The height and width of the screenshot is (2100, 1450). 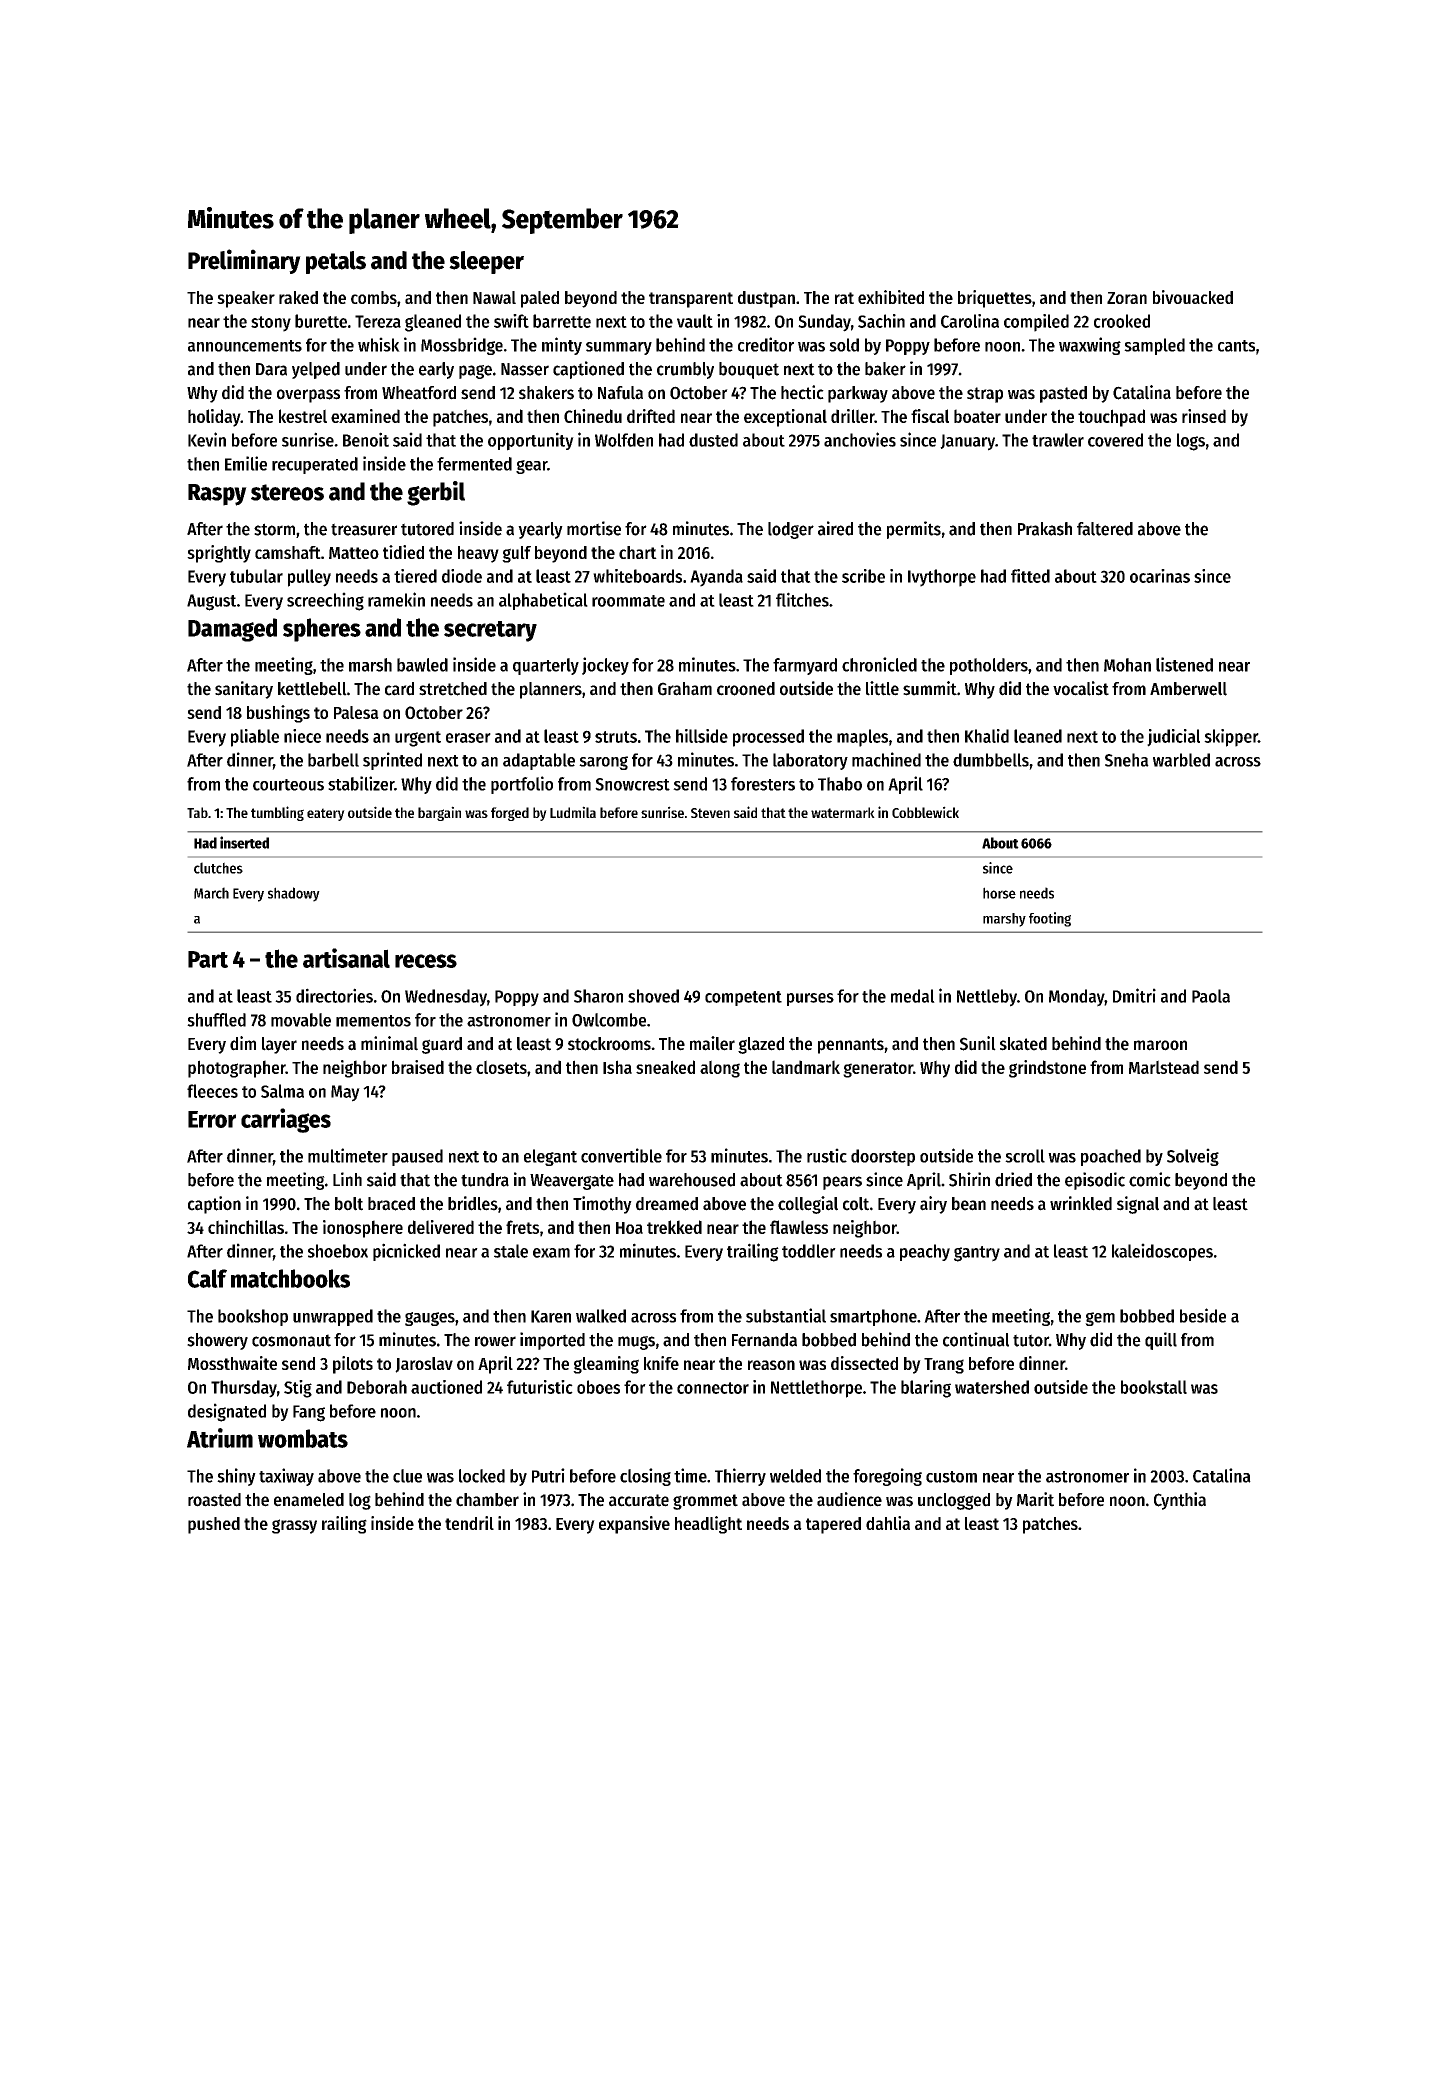 What do you see at coordinates (1193, 297) in the screenshot?
I see `bivouacked` at bounding box center [1193, 297].
